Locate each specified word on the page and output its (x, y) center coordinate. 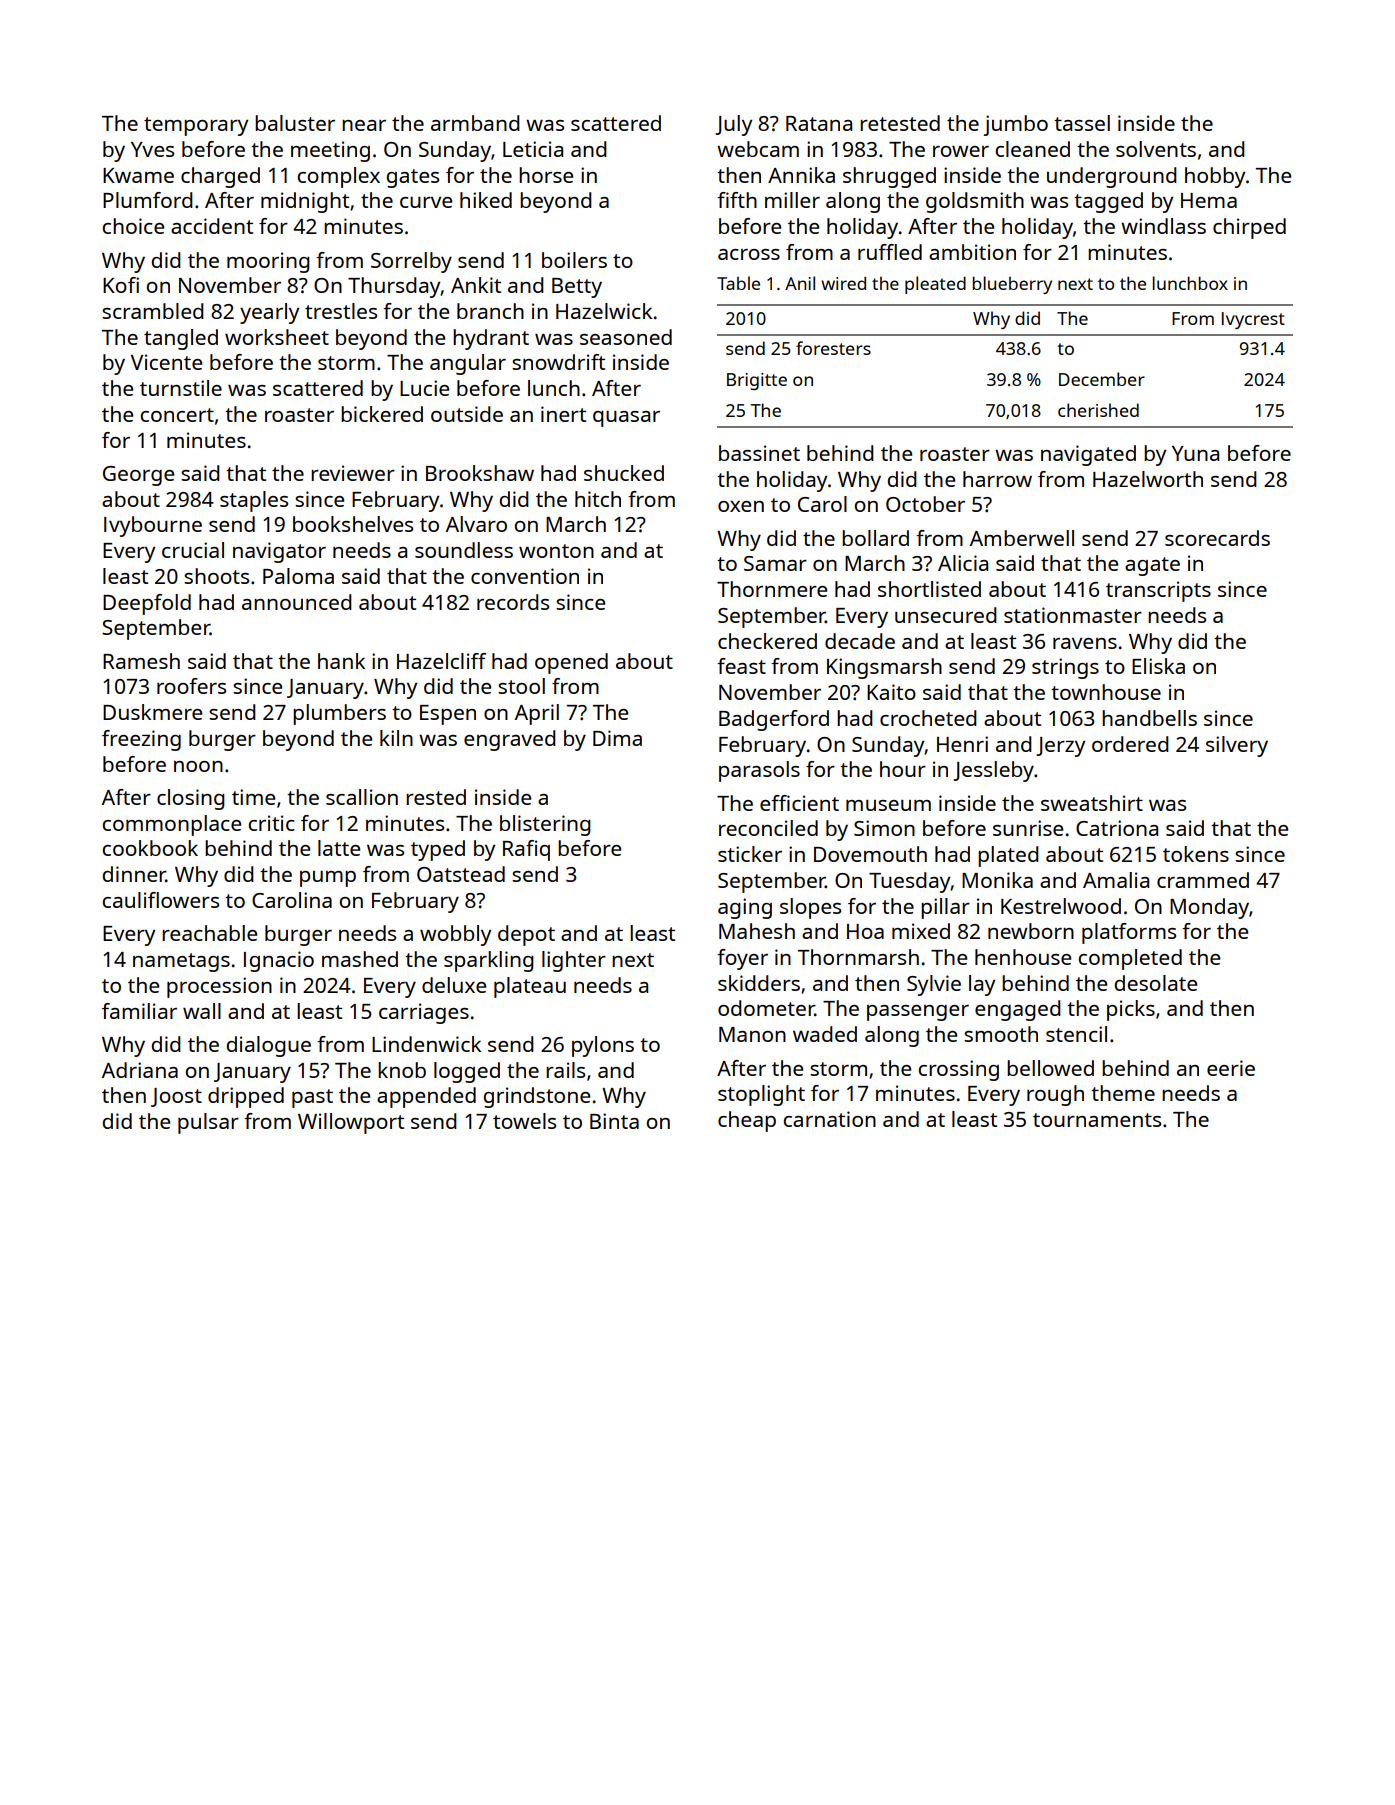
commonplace (171, 825)
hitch (598, 499)
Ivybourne (153, 526)
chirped (1249, 228)
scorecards (1217, 538)
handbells (1149, 718)
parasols (759, 771)
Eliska (1158, 666)
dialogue (268, 1046)
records (513, 602)
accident (212, 226)
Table (738, 283)
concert (177, 415)
